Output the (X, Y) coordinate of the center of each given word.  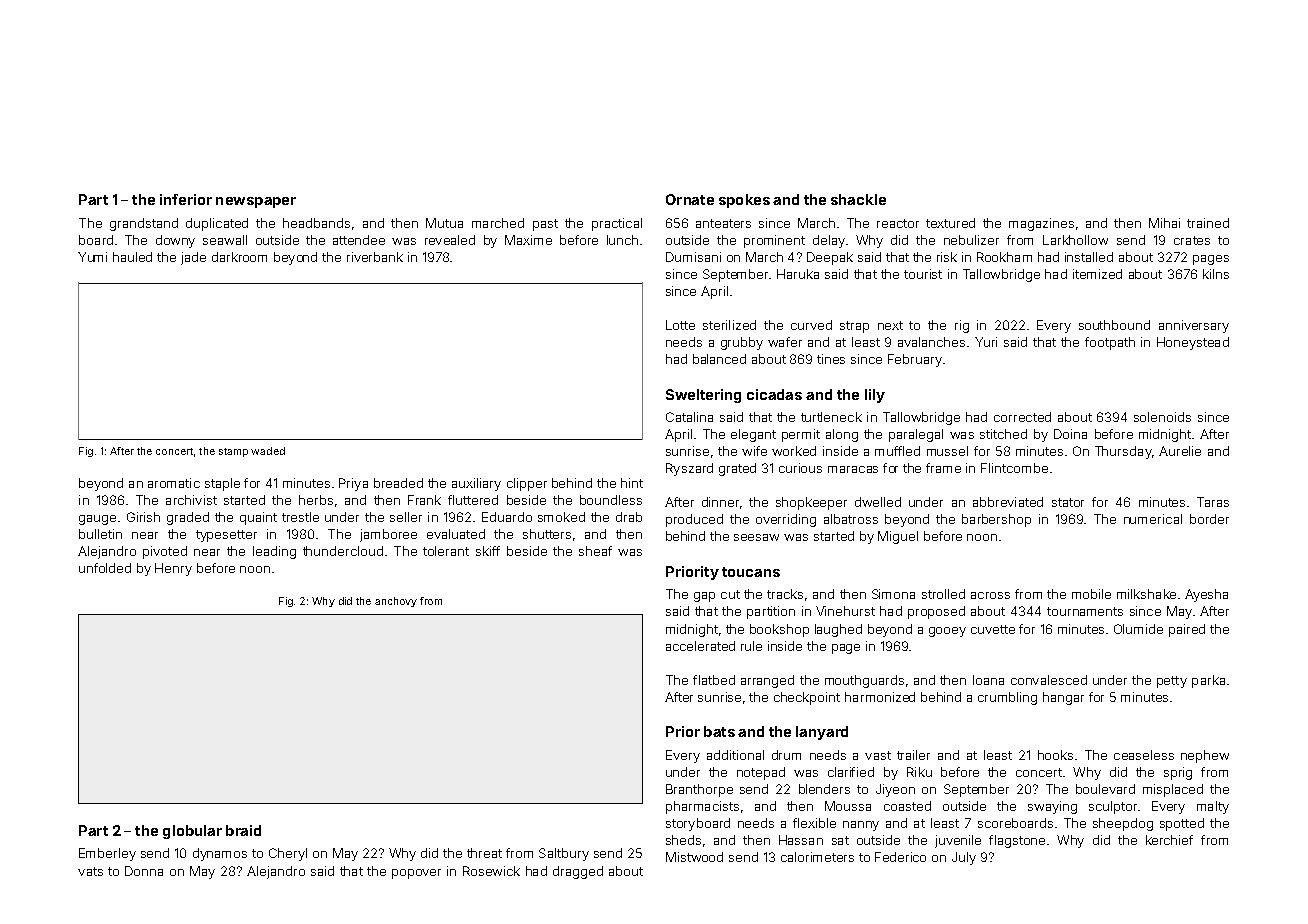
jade (193, 258)
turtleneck (831, 417)
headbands (316, 223)
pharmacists (702, 807)
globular (192, 832)
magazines (1041, 224)
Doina (1070, 434)
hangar (1063, 698)
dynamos (220, 854)
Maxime (528, 240)
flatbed (714, 680)
